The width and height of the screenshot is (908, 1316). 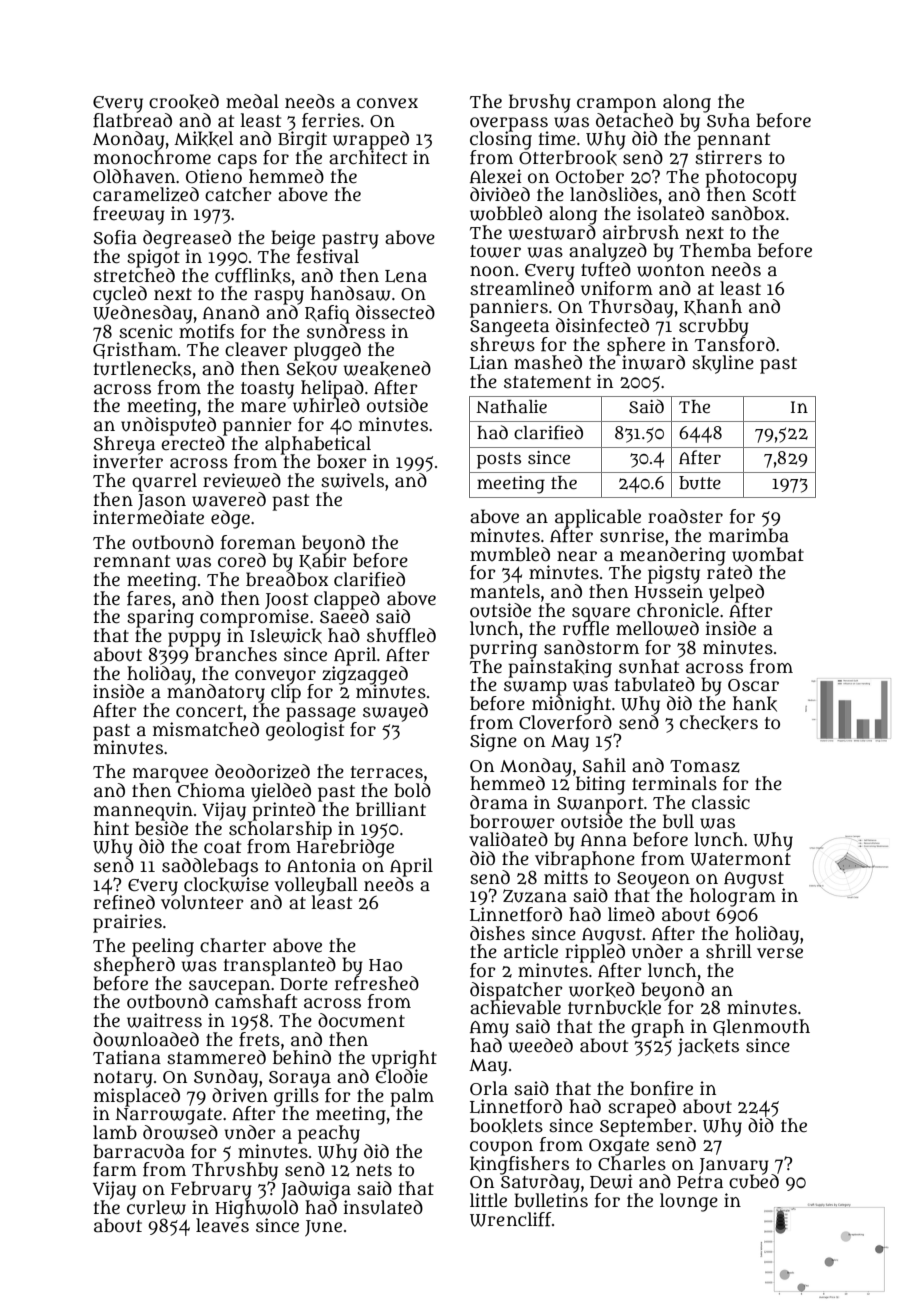 I want to click on insulated, so click(x=383, y=1207).
